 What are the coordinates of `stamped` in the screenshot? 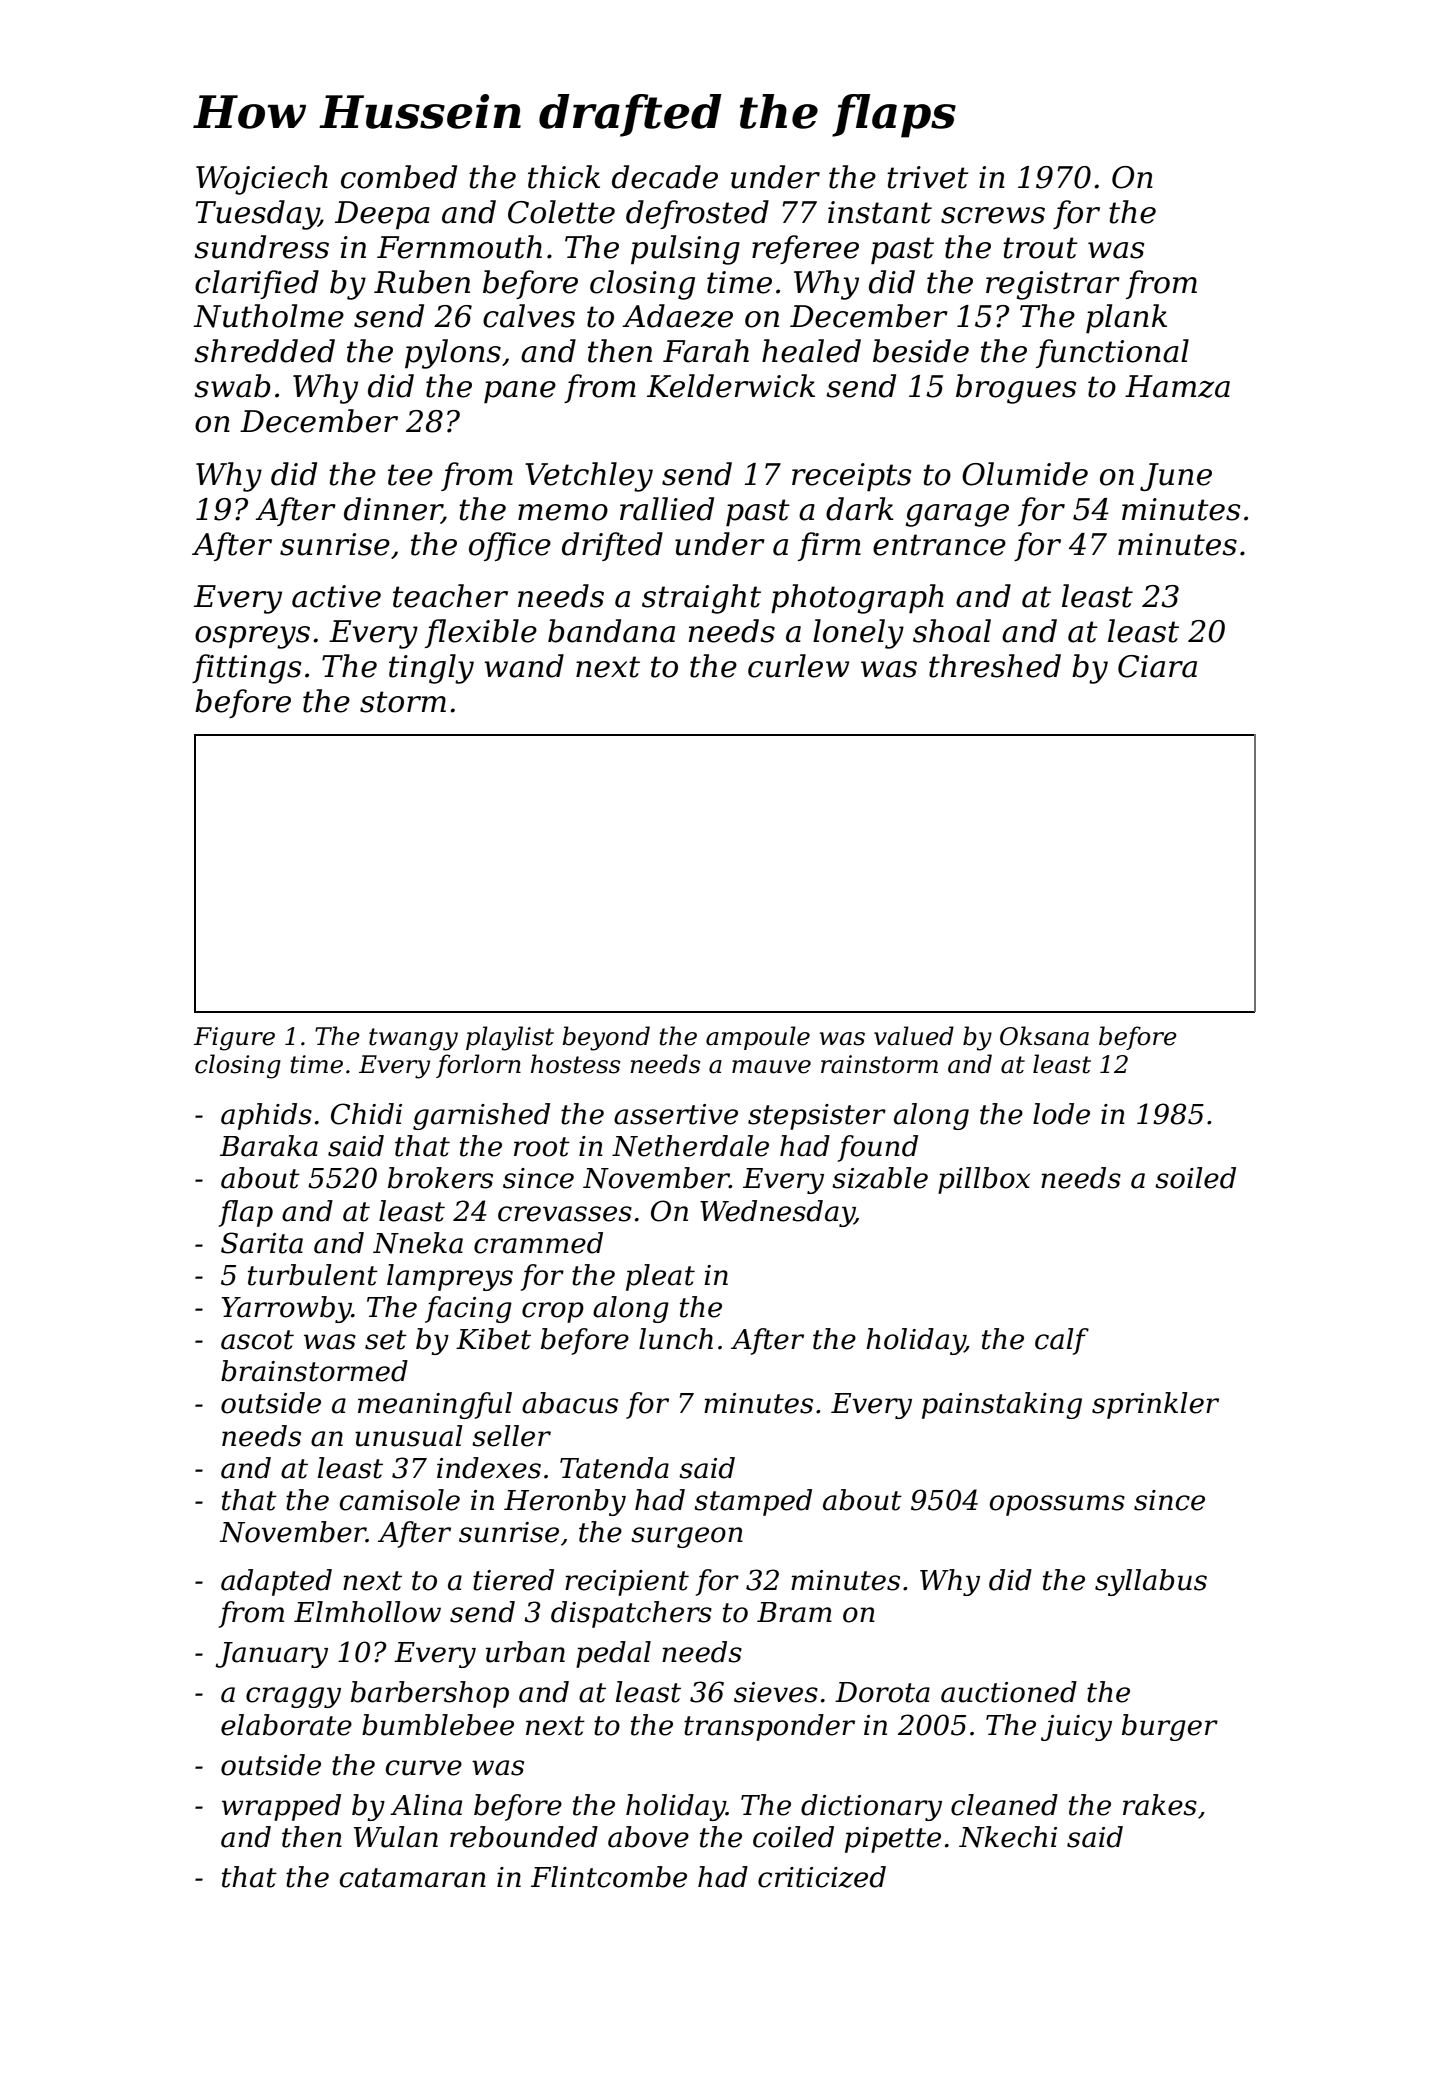 It's located at (753, 1502).
